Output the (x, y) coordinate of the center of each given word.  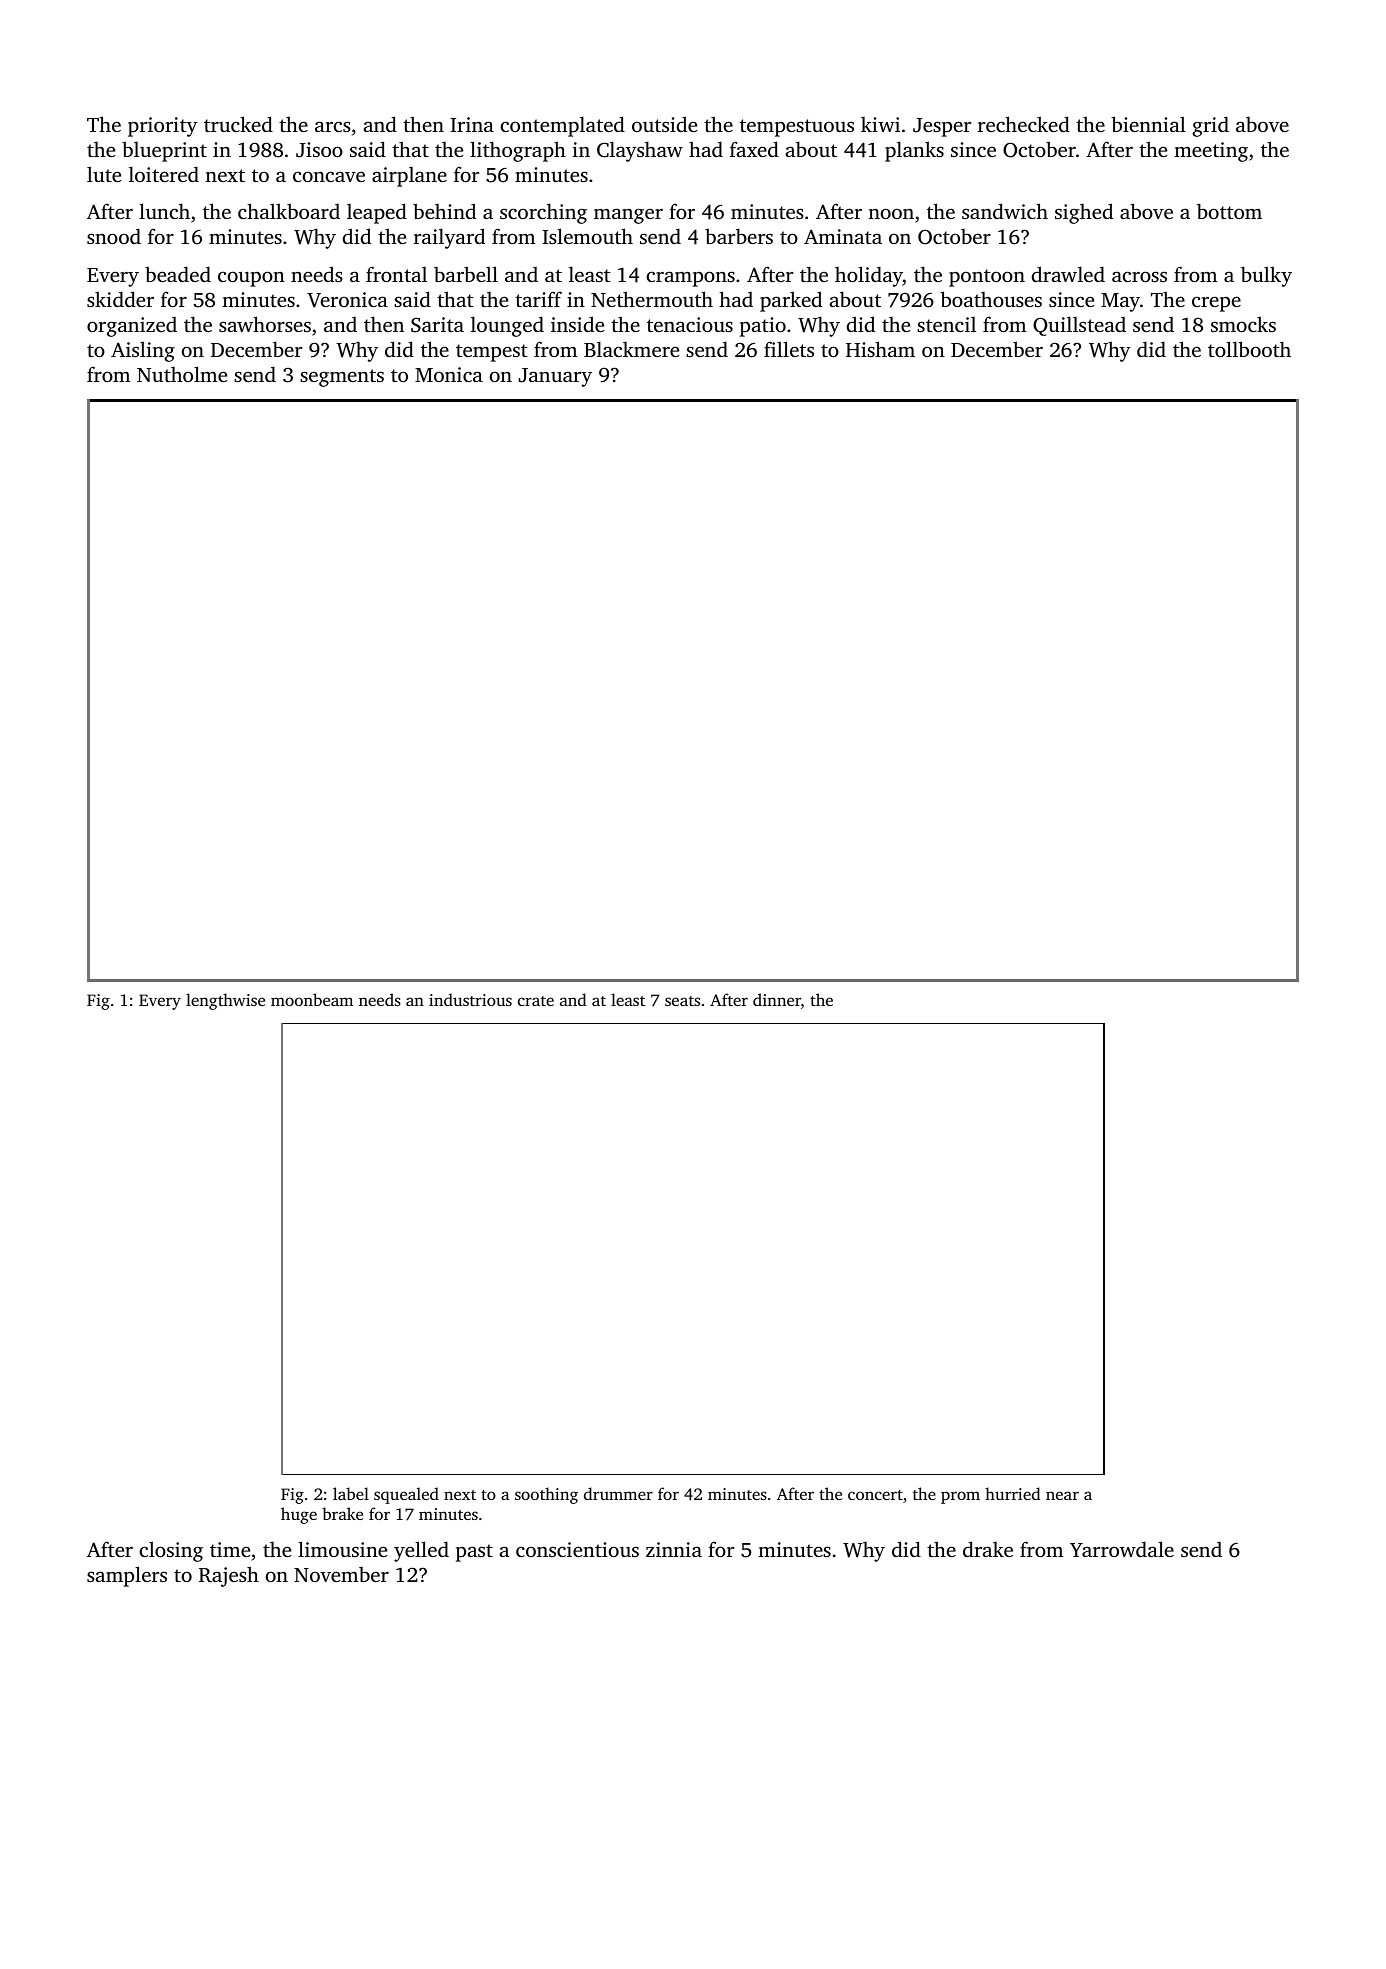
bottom (1229, 211)
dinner (777, 999)
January (555, 377)
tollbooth (1249, 349)
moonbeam (312, 999)
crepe (1216, 304)
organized (132, 326)
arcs (333, 126)
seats (682, 1001)
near (1062, 1495)
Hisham (880, 349)
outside (664, 124)
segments (342, 378)
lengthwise (225, 1001)
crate (536, 1001)
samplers (127, 1576)
